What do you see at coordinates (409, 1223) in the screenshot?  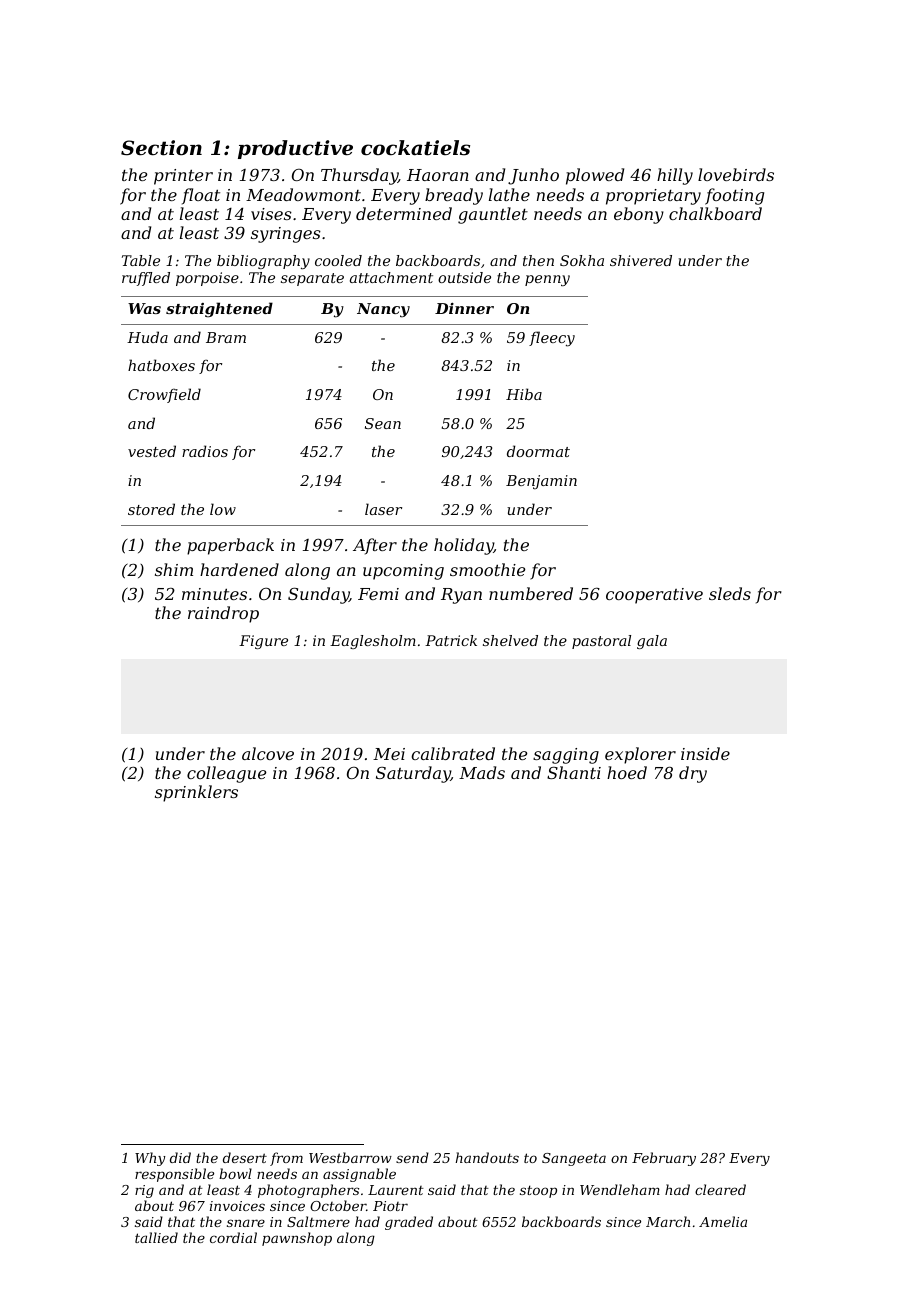 I see `graded` at bounding box center [409, 1223].
